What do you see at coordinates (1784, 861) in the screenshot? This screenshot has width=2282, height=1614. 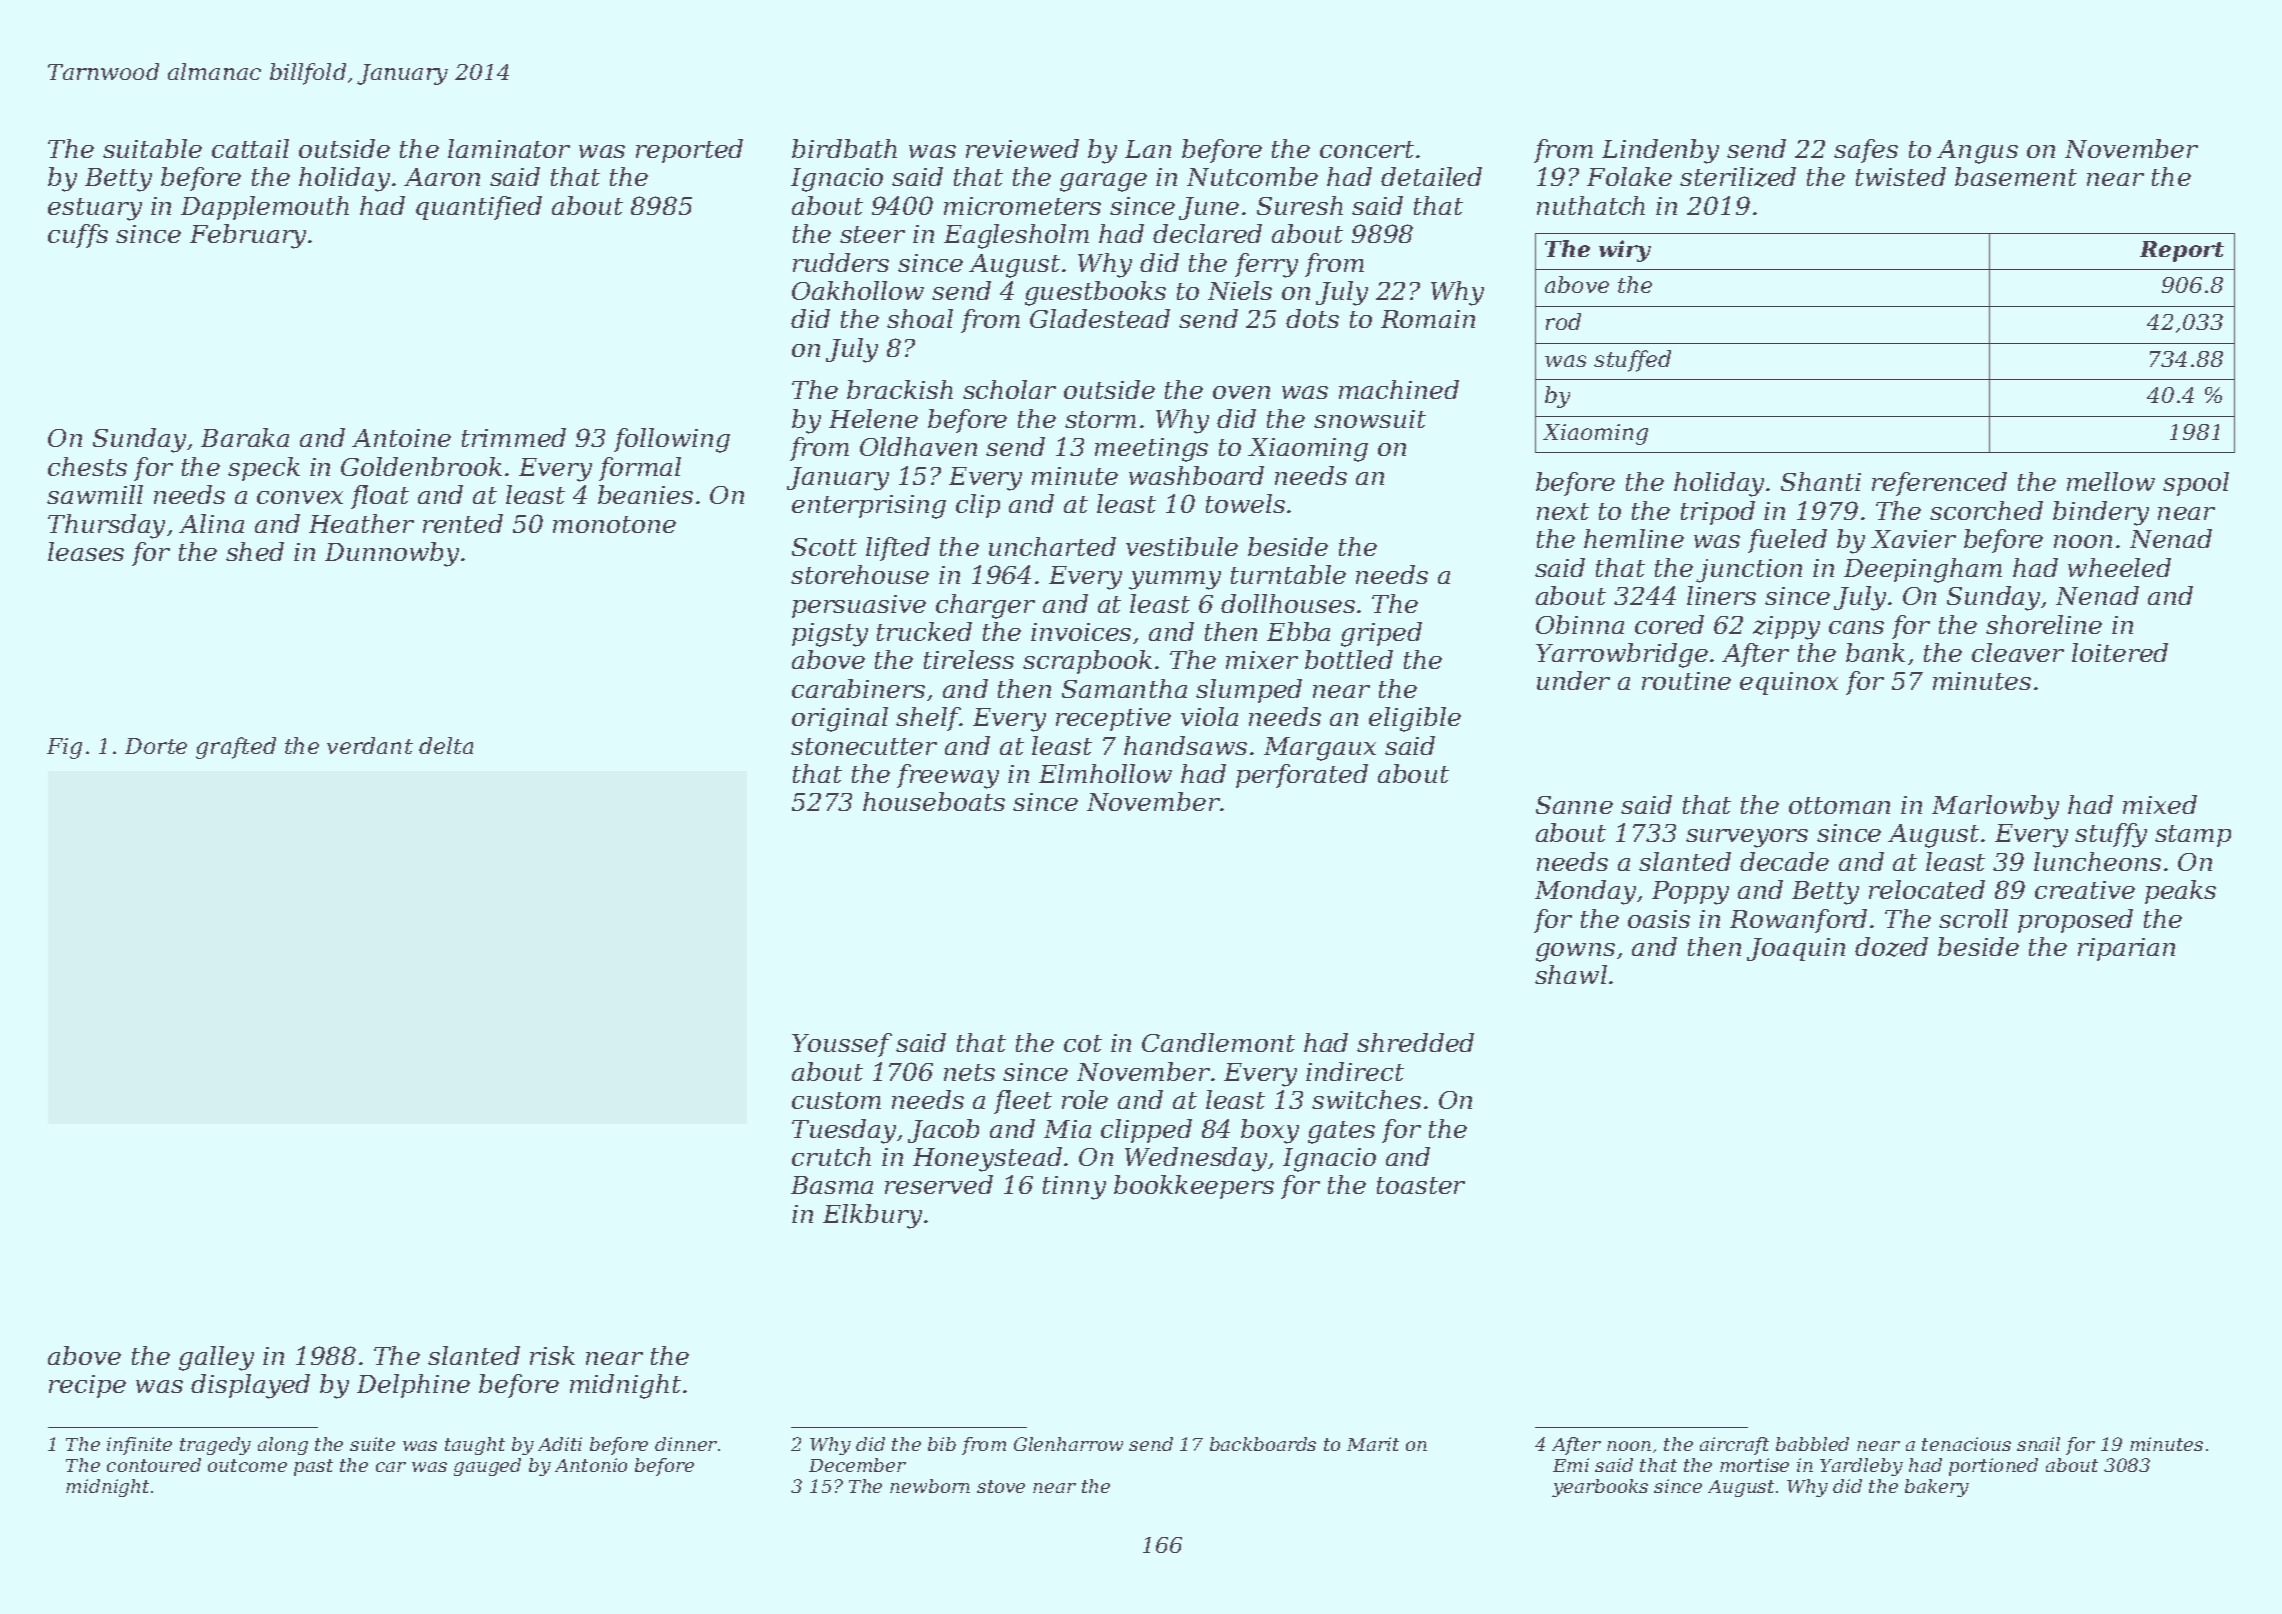 I see `decade` at bounding box center [1784, 861].
